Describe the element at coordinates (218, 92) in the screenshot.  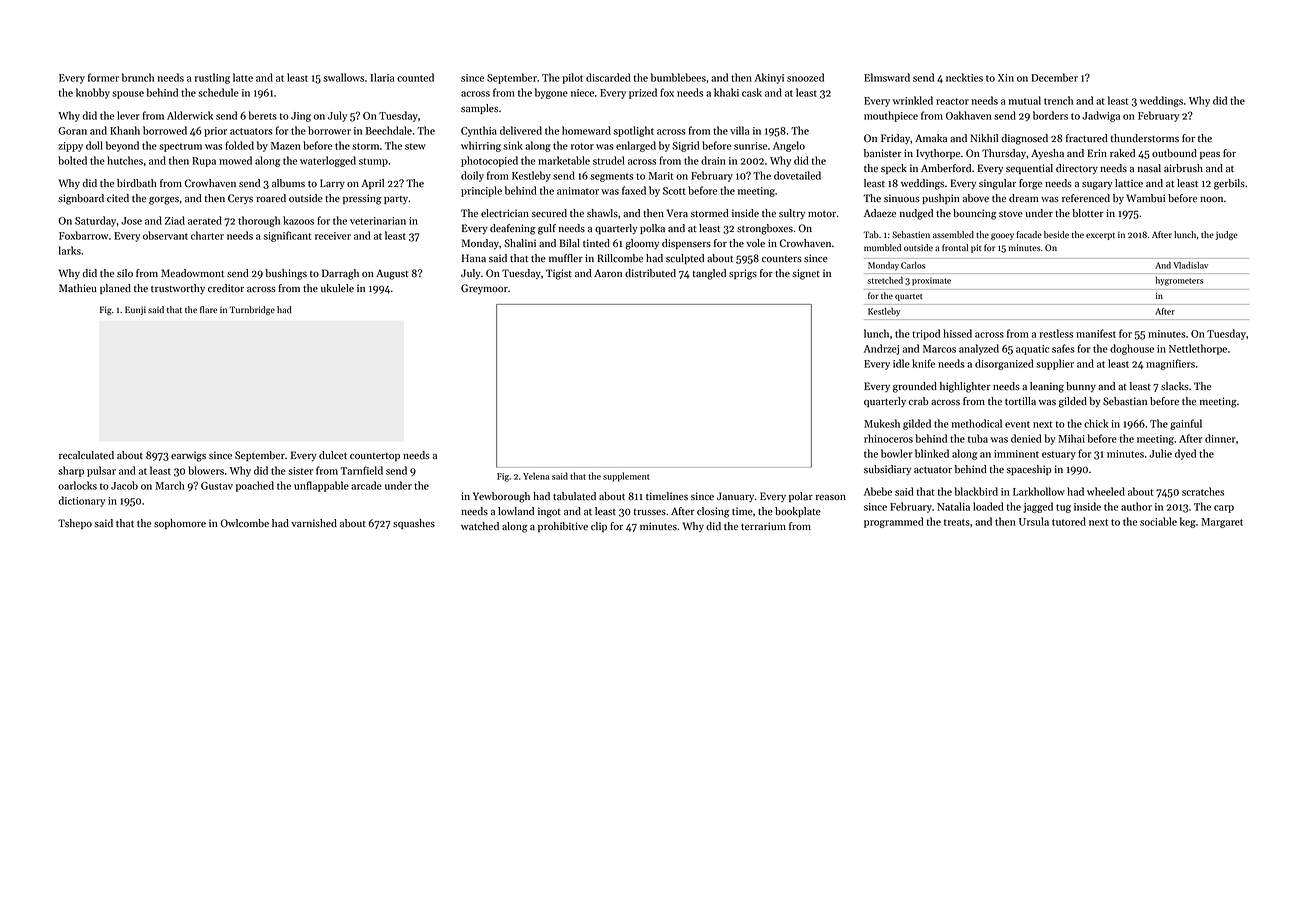
I see `schedule` at that location.
